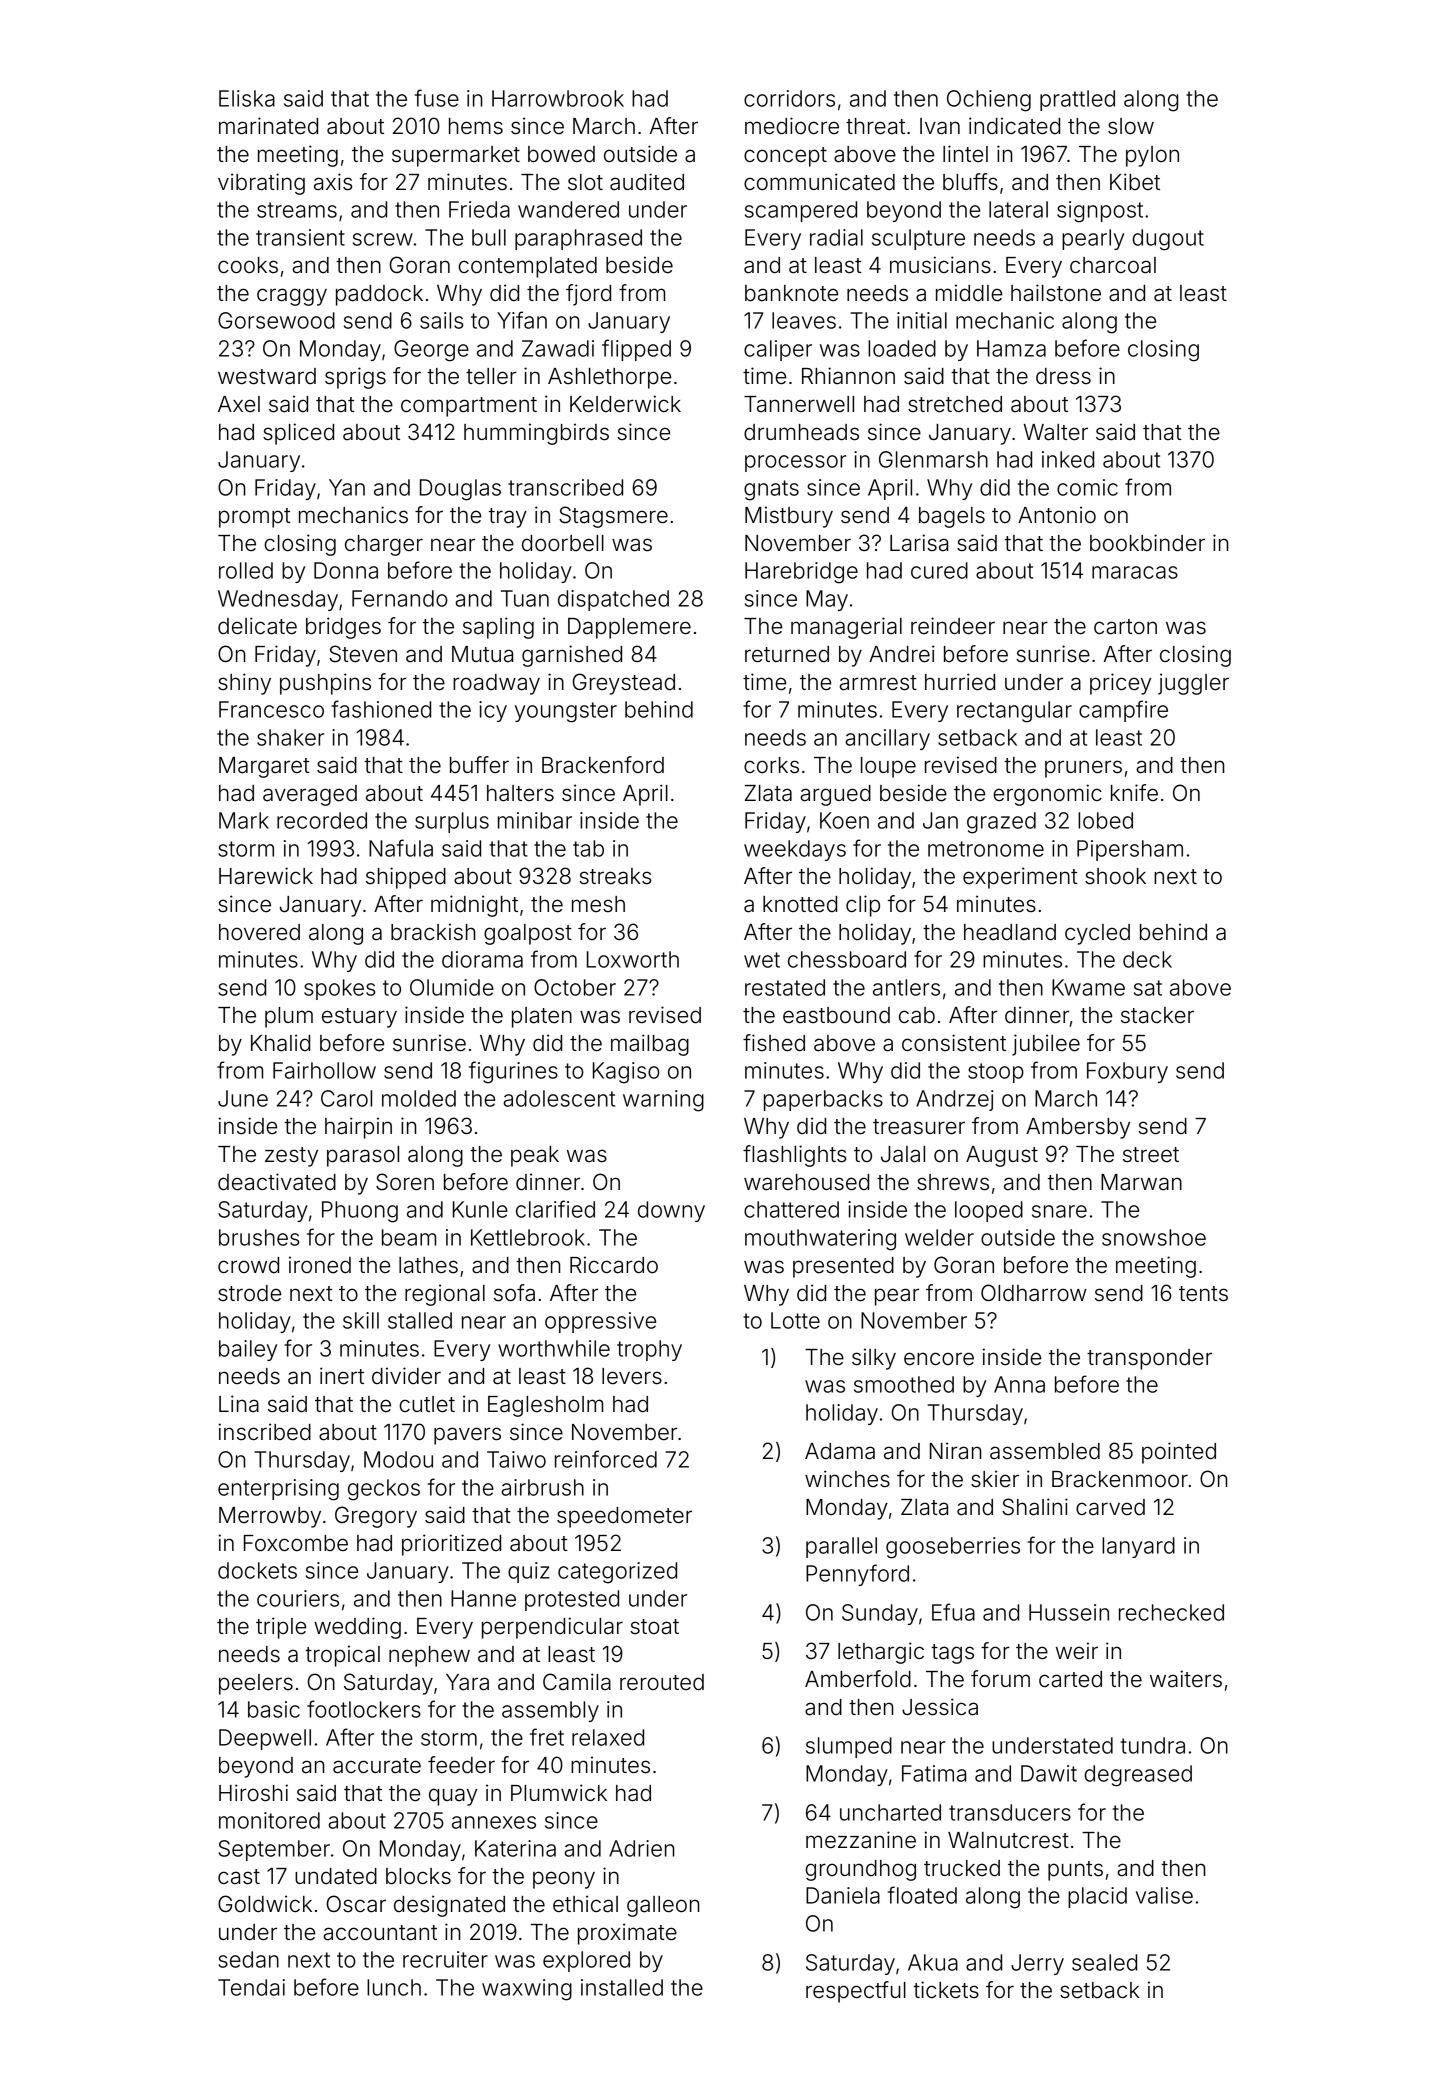 Image resolution: width=1450 pixels, height=2100 pixels. Describe the element at coordinates (251, 1987) in the screenshot. I see `Tendai` at that location.
